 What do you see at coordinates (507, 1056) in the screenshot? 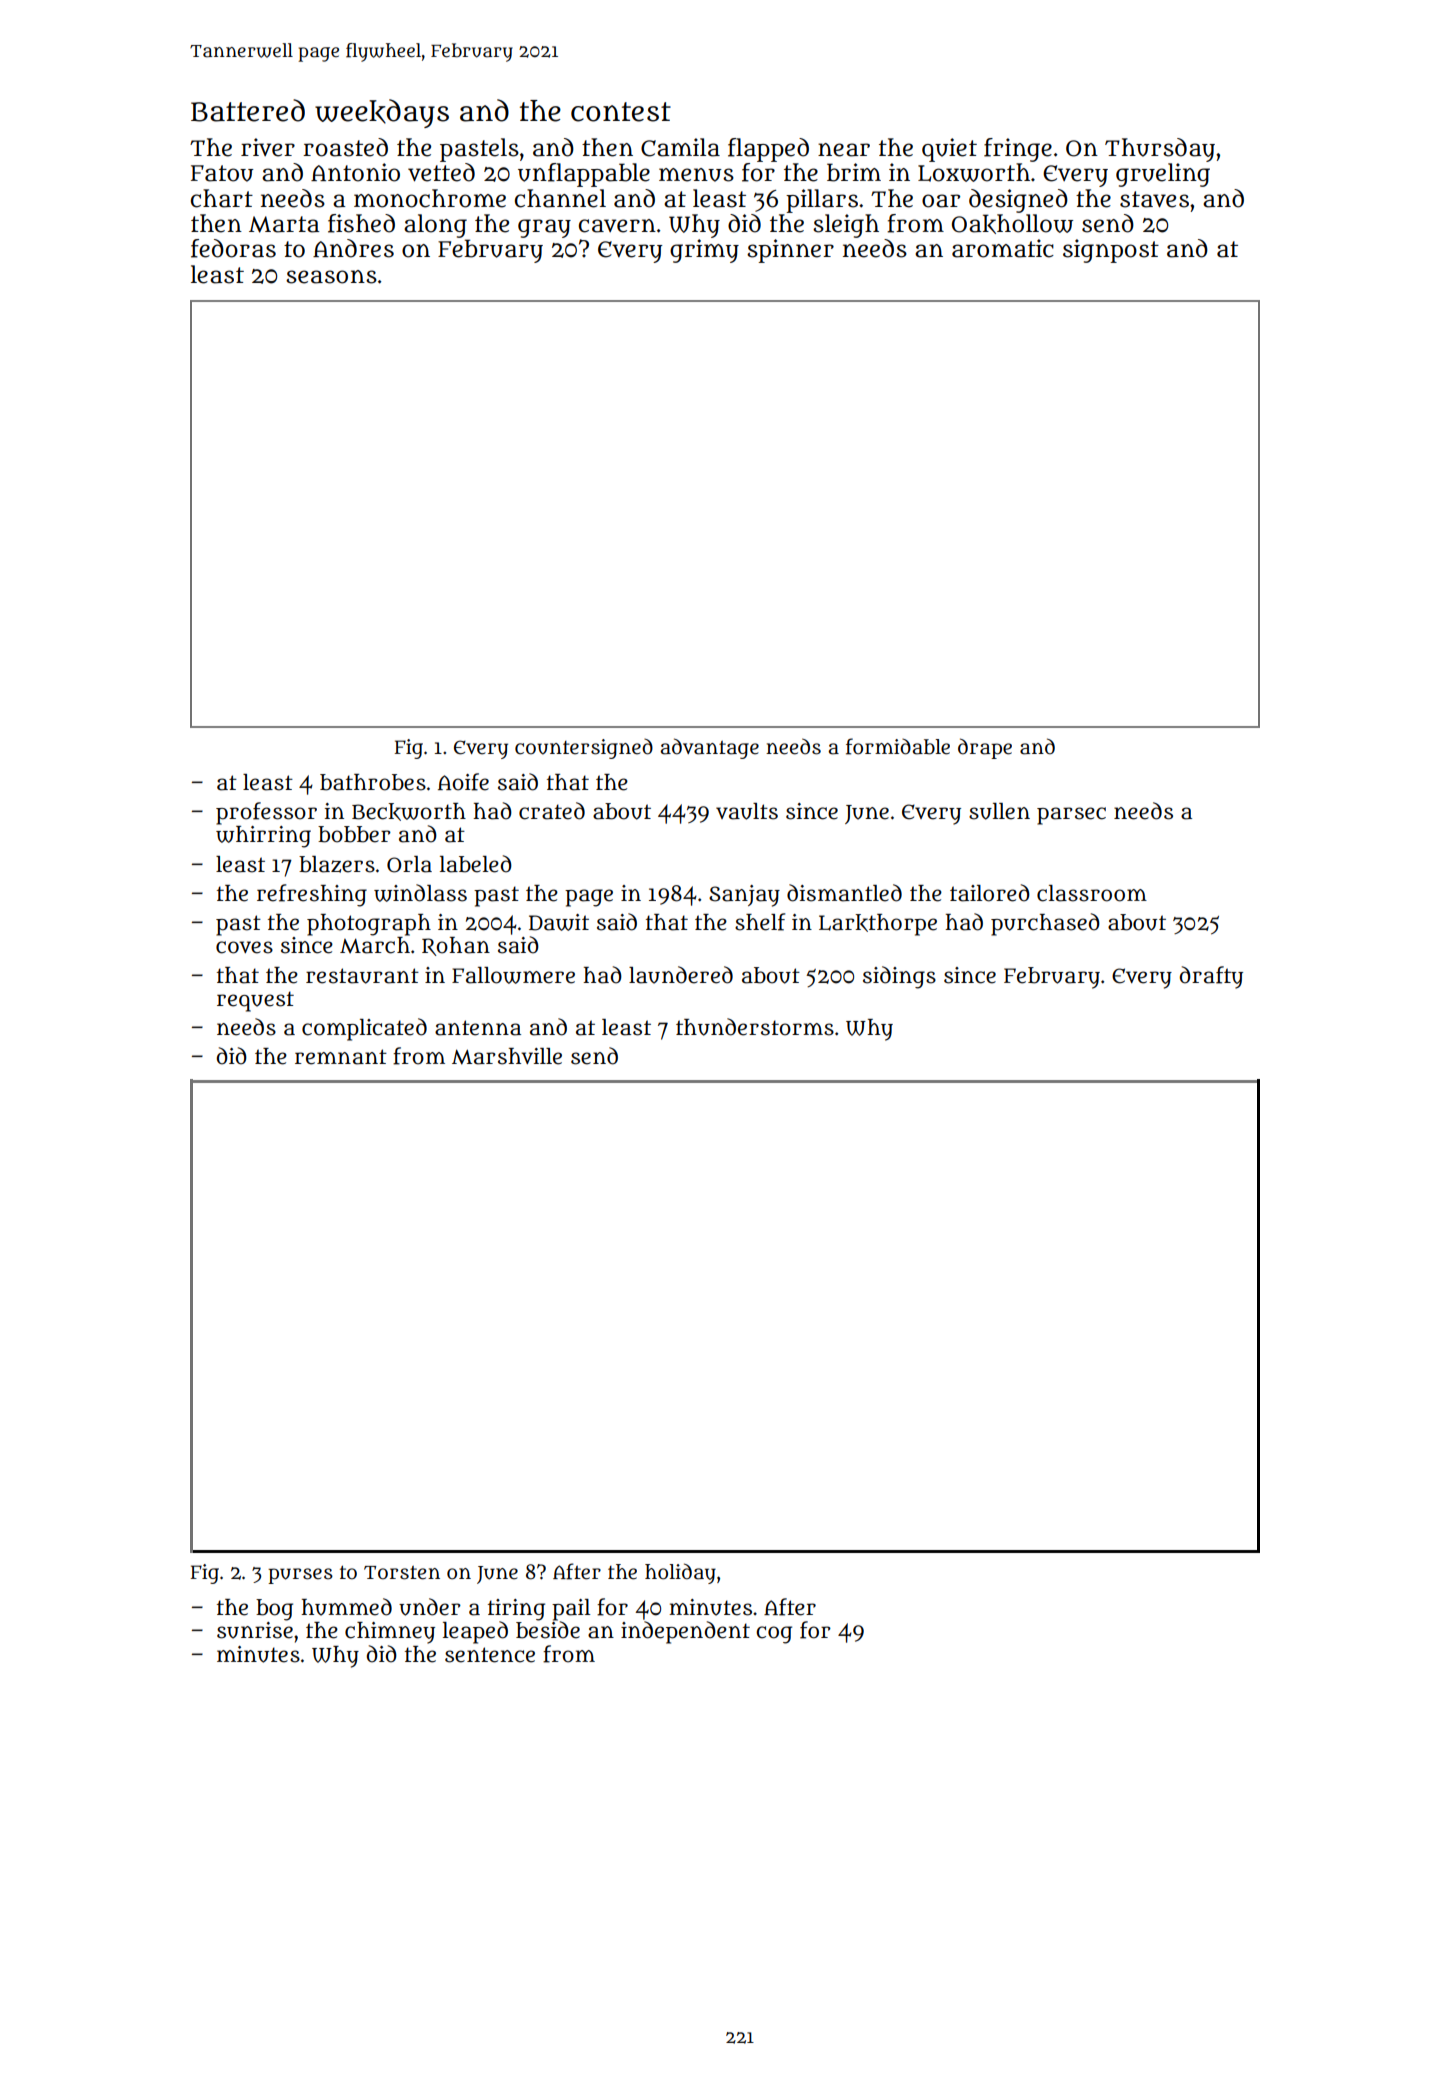
I see `Marshville` at bounding box center [507, 1056].
